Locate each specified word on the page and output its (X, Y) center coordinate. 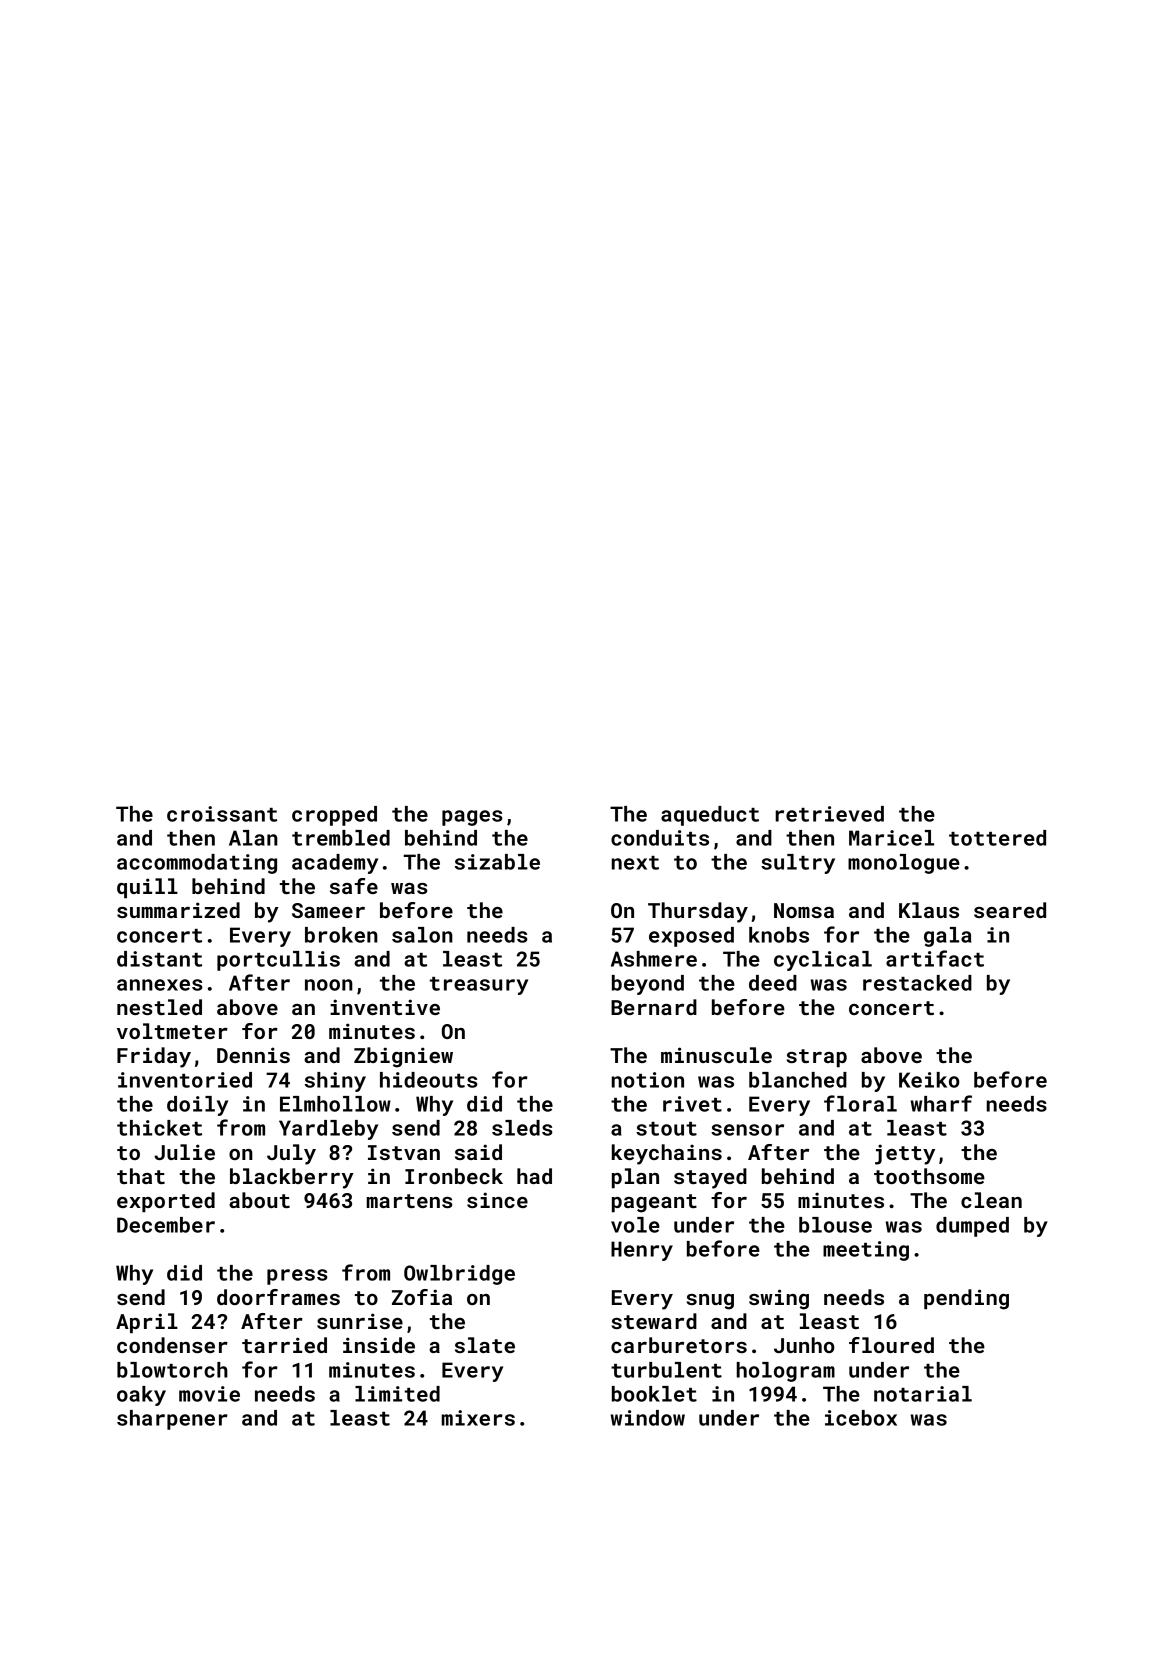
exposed (691, 937)
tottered (997, 838)
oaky (141, 1396)
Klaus (929, 910)
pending (966, 1299)
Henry (642, 1251)
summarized (178, 910)
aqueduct (710, 816)
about (259, 1200)
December (166, 1225)
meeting (866, 1251)
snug (710, 1302)
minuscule (716, 1055)
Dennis (253, 1055)
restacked (917, 983)
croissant (222, 814)
